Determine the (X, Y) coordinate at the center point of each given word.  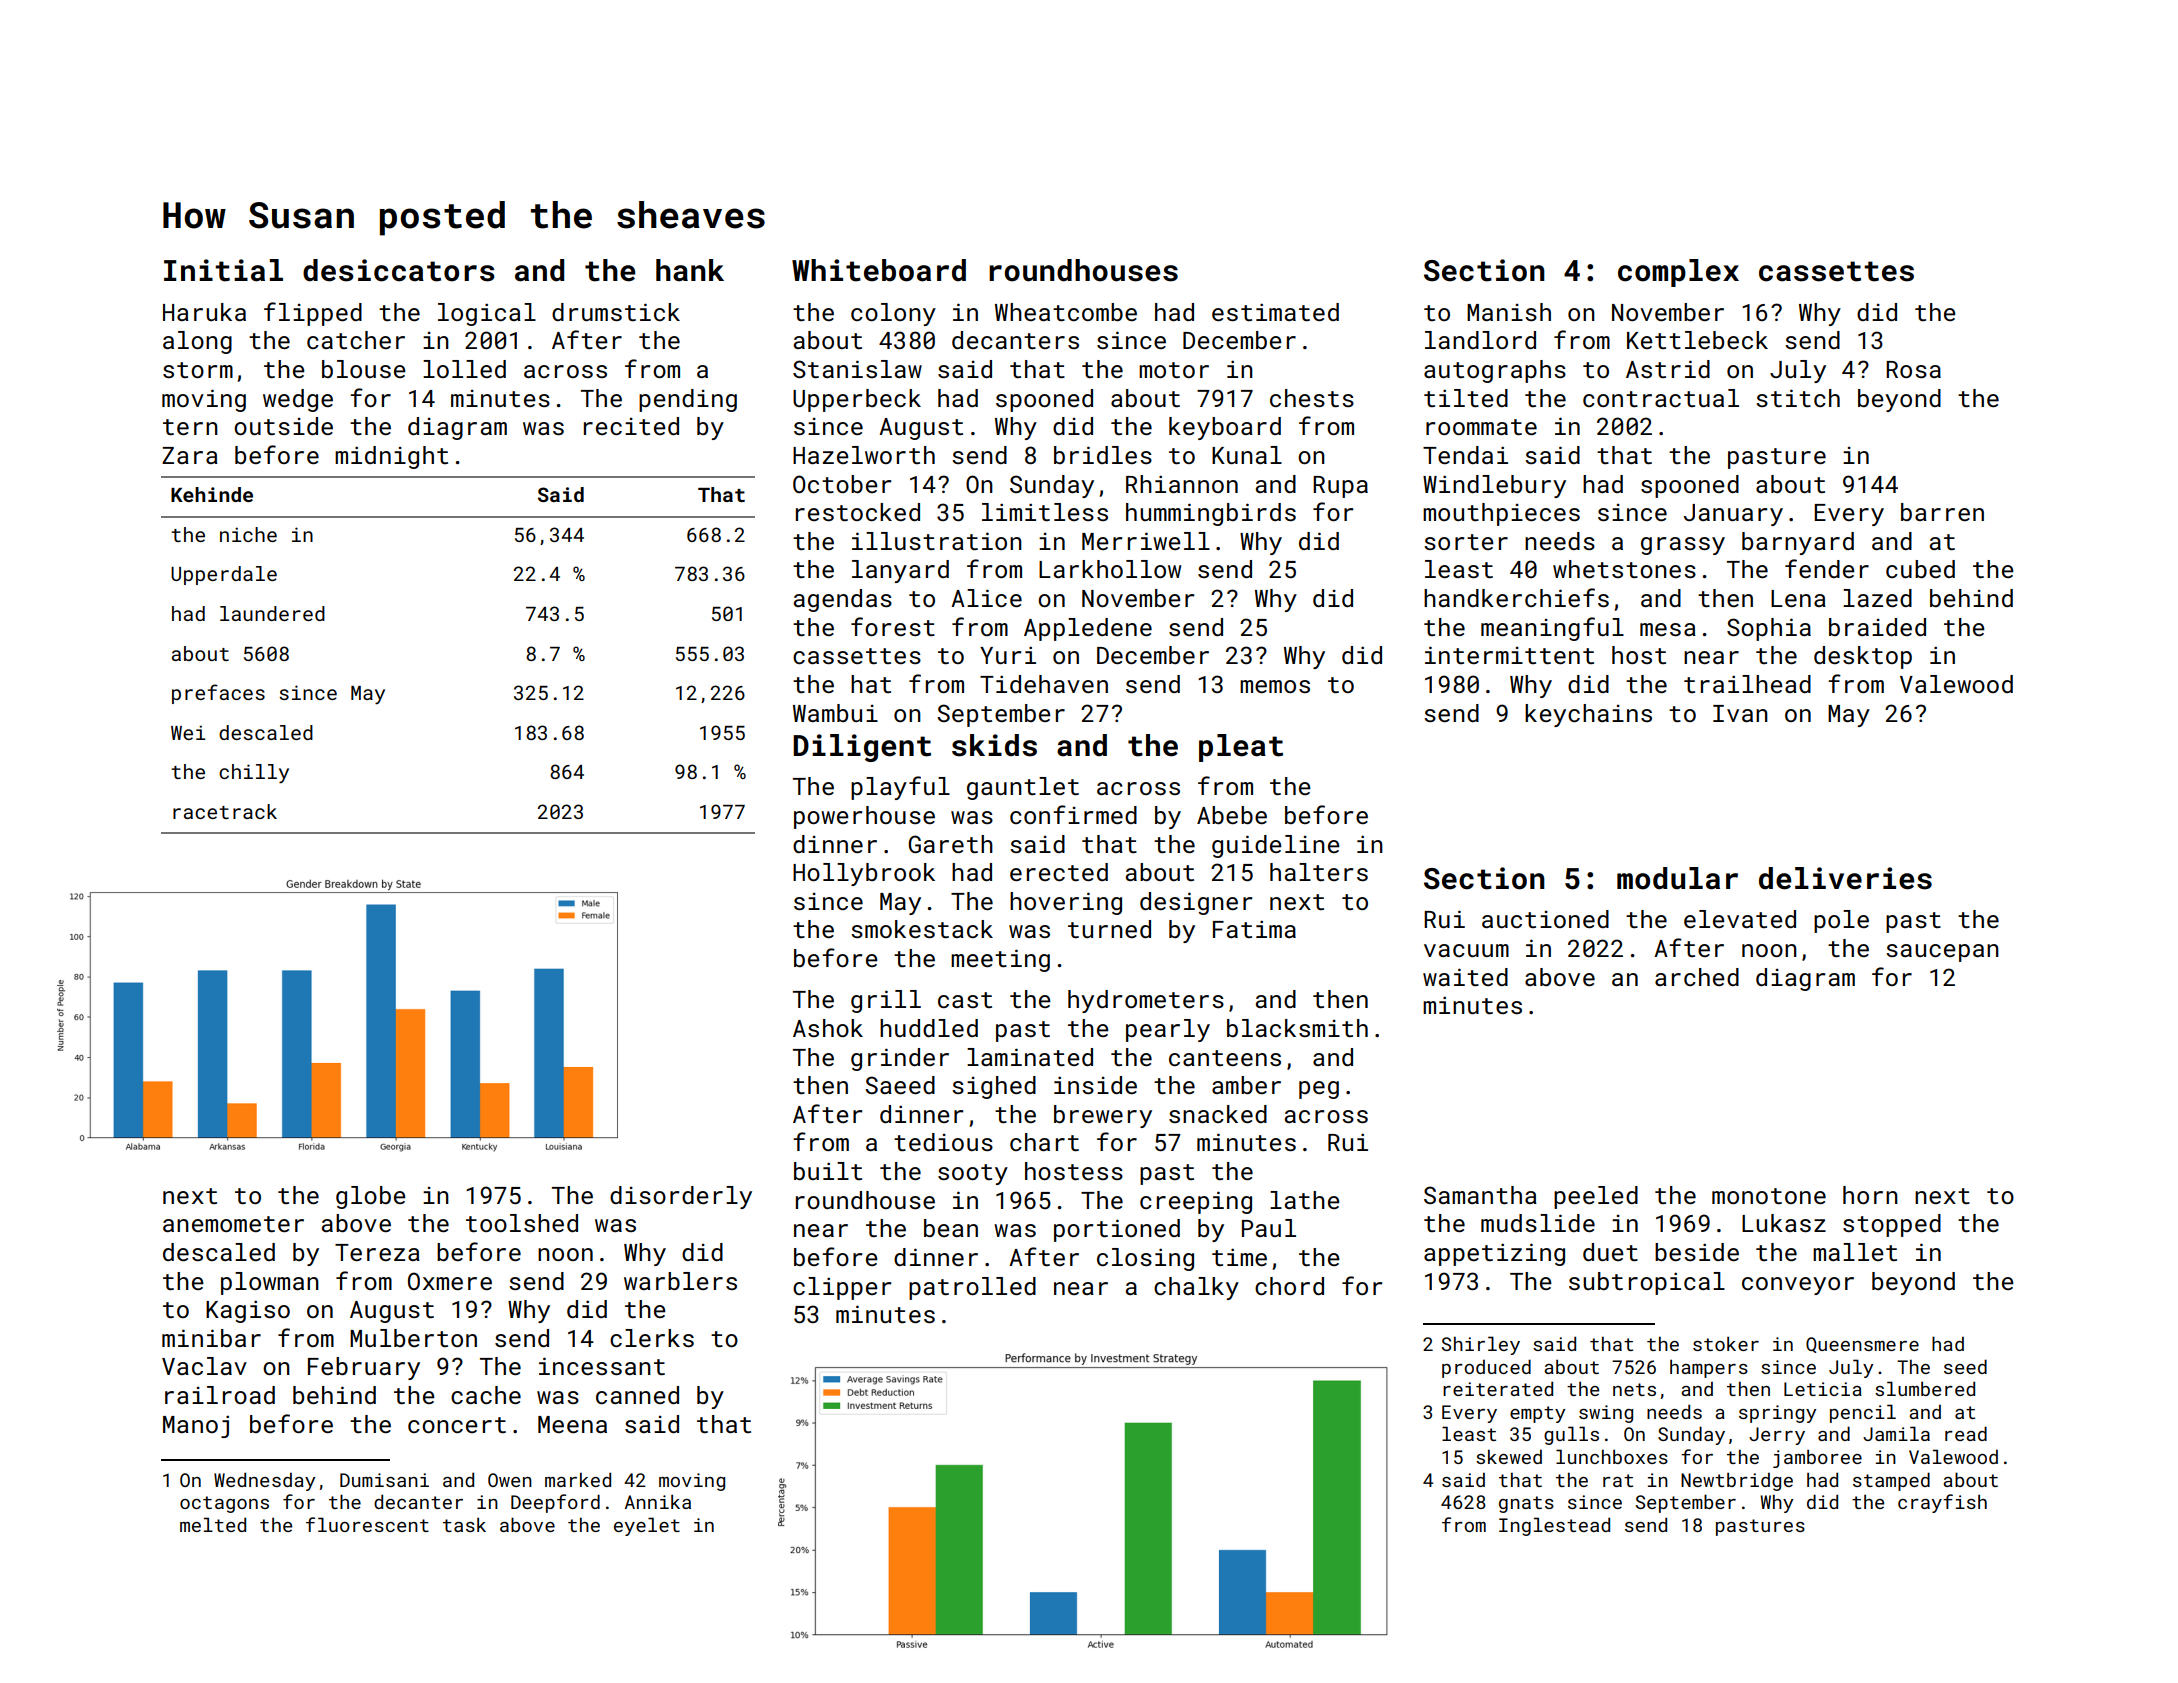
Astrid (1668, 369)
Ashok (828, 1028)
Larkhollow (1110, 569)
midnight (391, 457)
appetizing (1494, 1254)
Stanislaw (857, 369)
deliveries (1845, 878)
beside (1697, 1252)
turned (1109, 929)
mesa (1668, 629)
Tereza (377, 1252)
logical (487, 314)
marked (578, 1479)
